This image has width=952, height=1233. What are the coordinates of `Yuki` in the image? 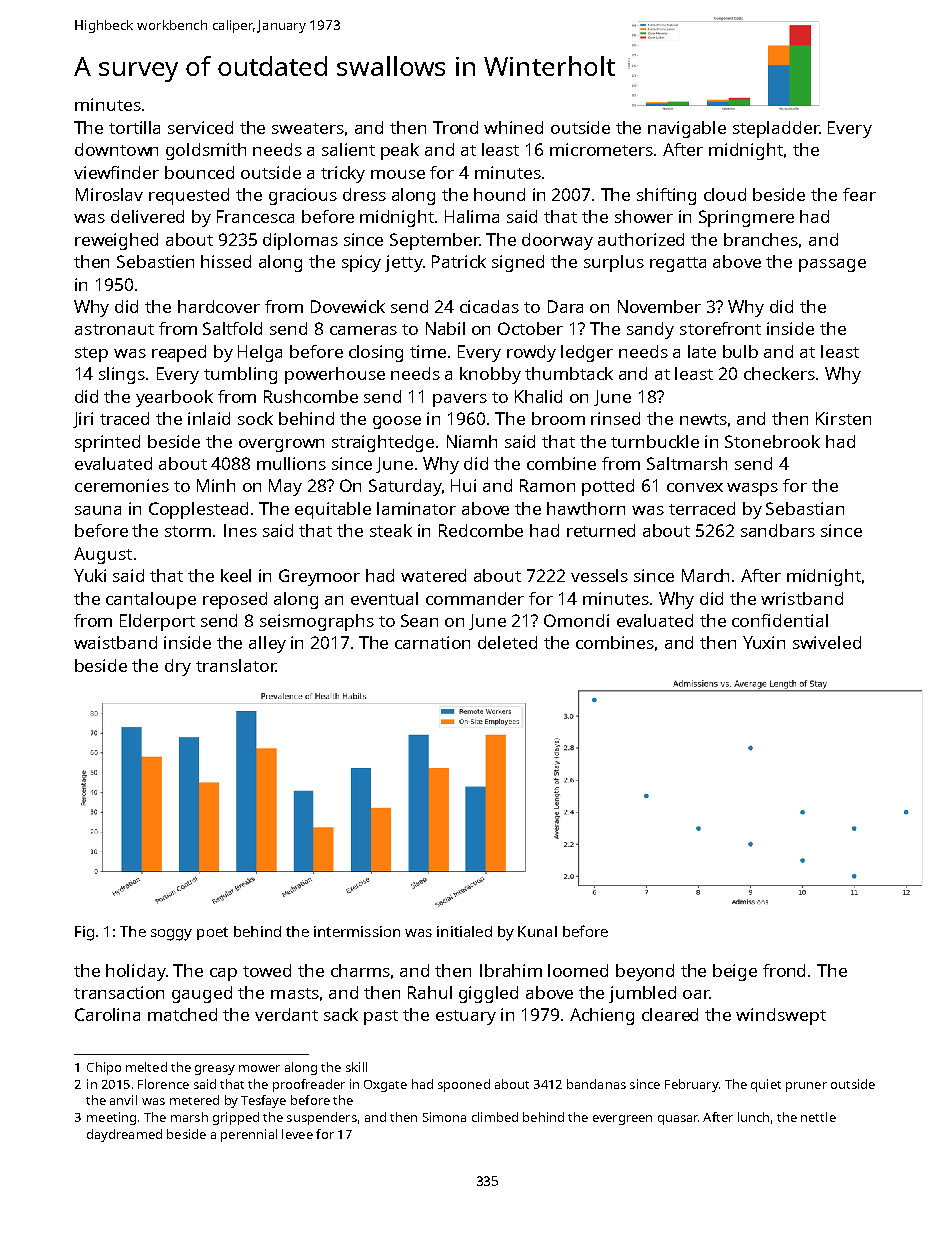 It's located at (90, 575).
